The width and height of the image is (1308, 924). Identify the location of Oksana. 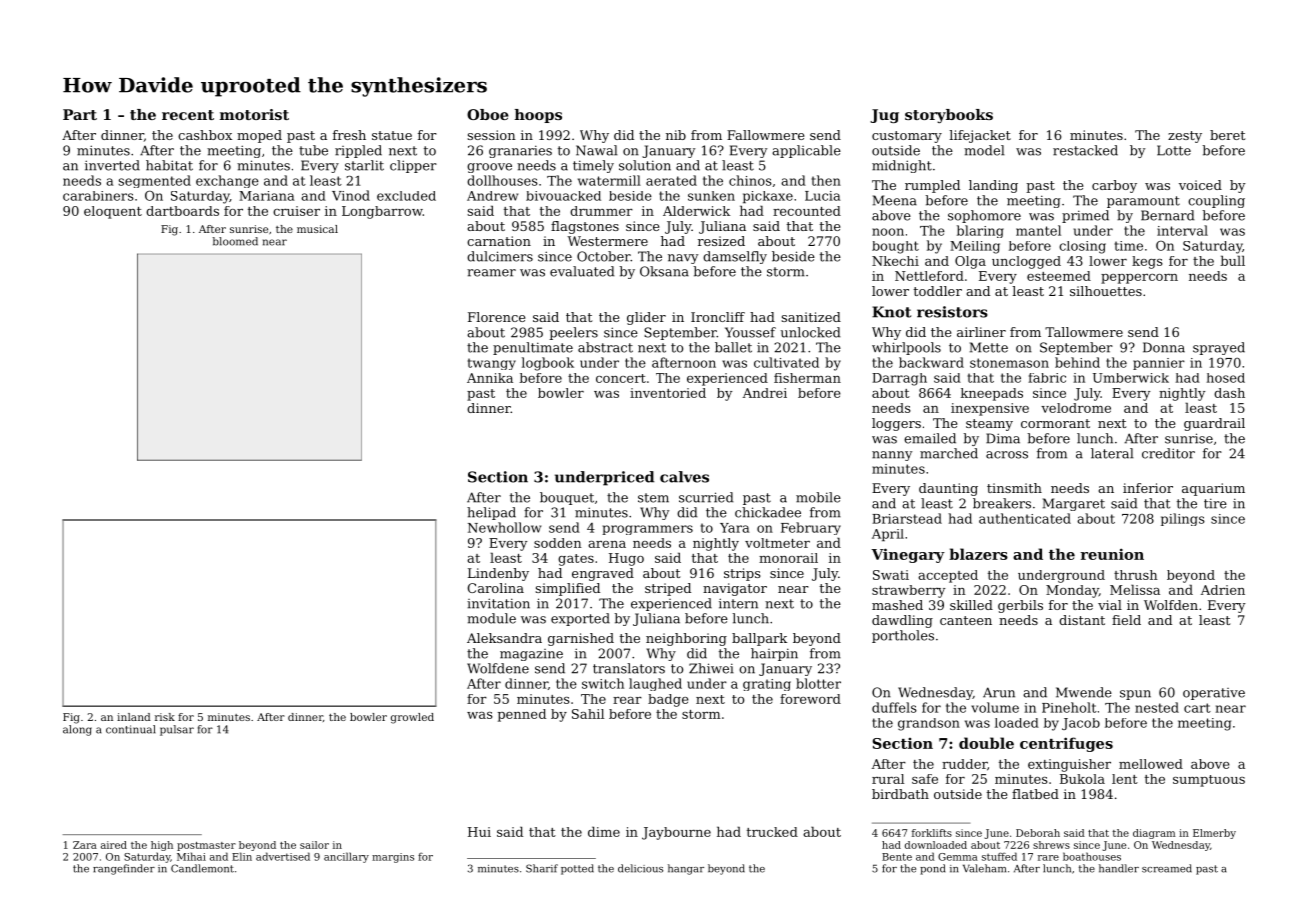
(664, 271).
